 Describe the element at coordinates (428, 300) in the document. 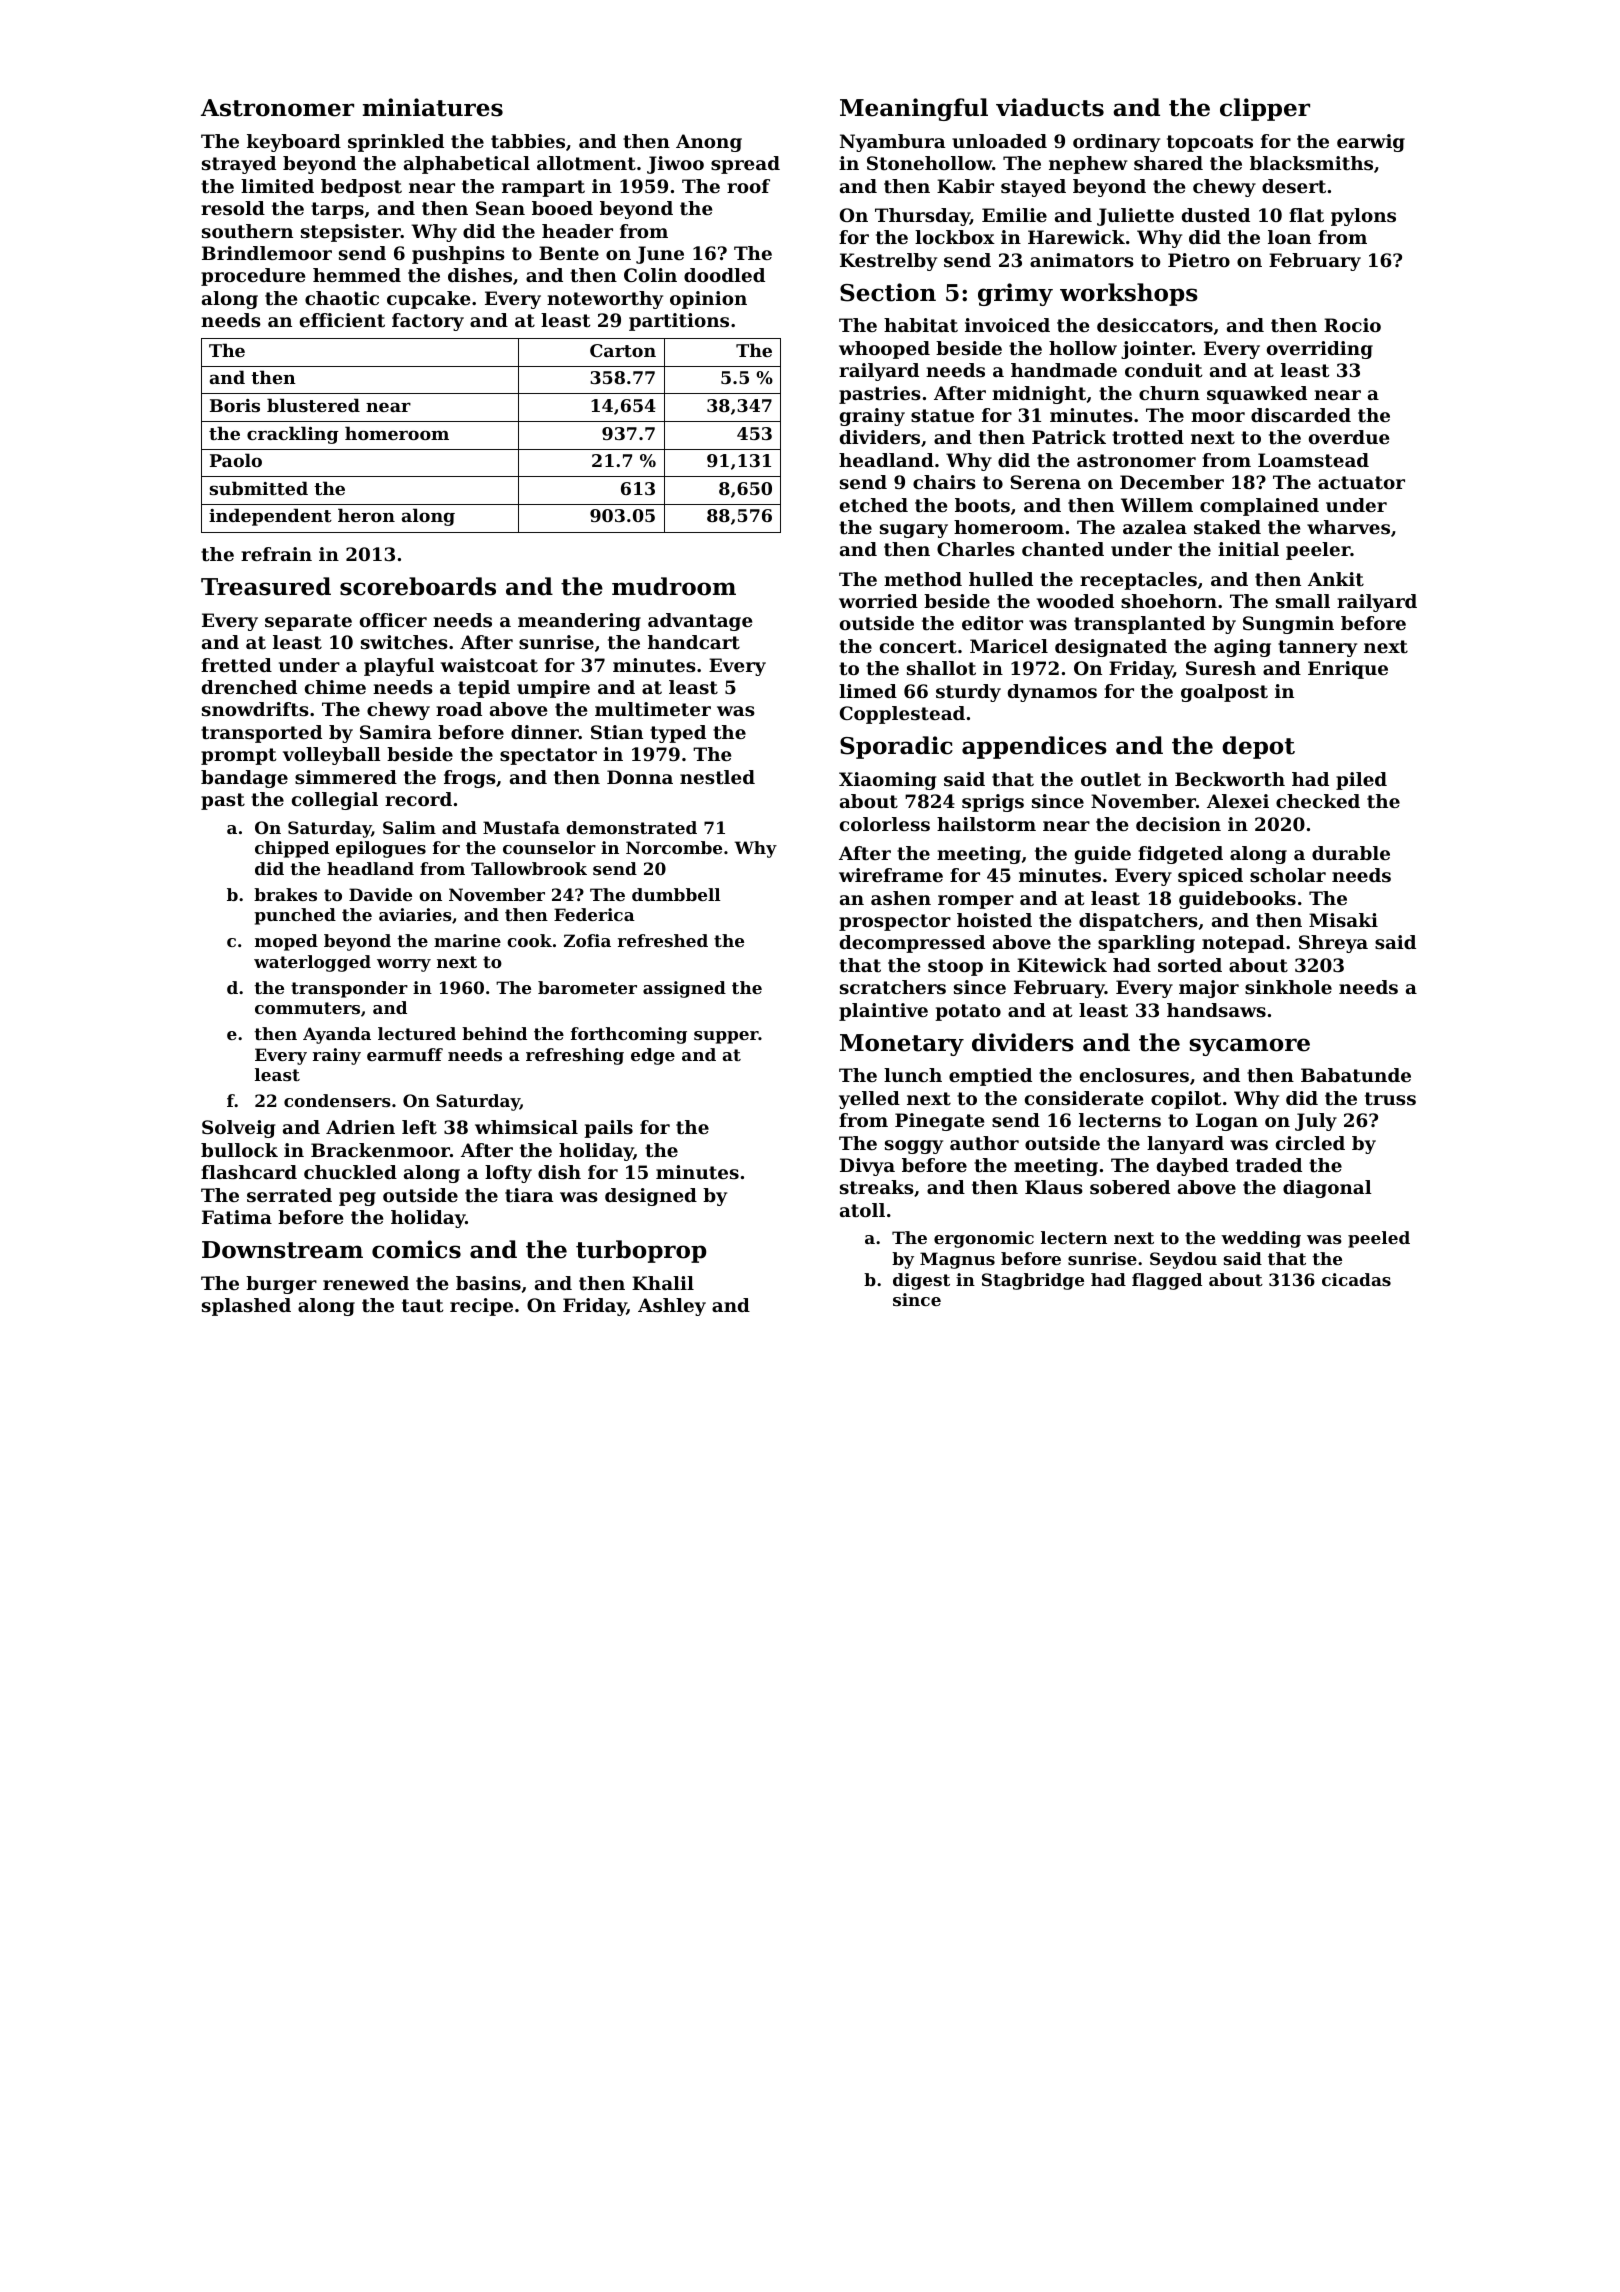

I see `cupcake` at that location.
